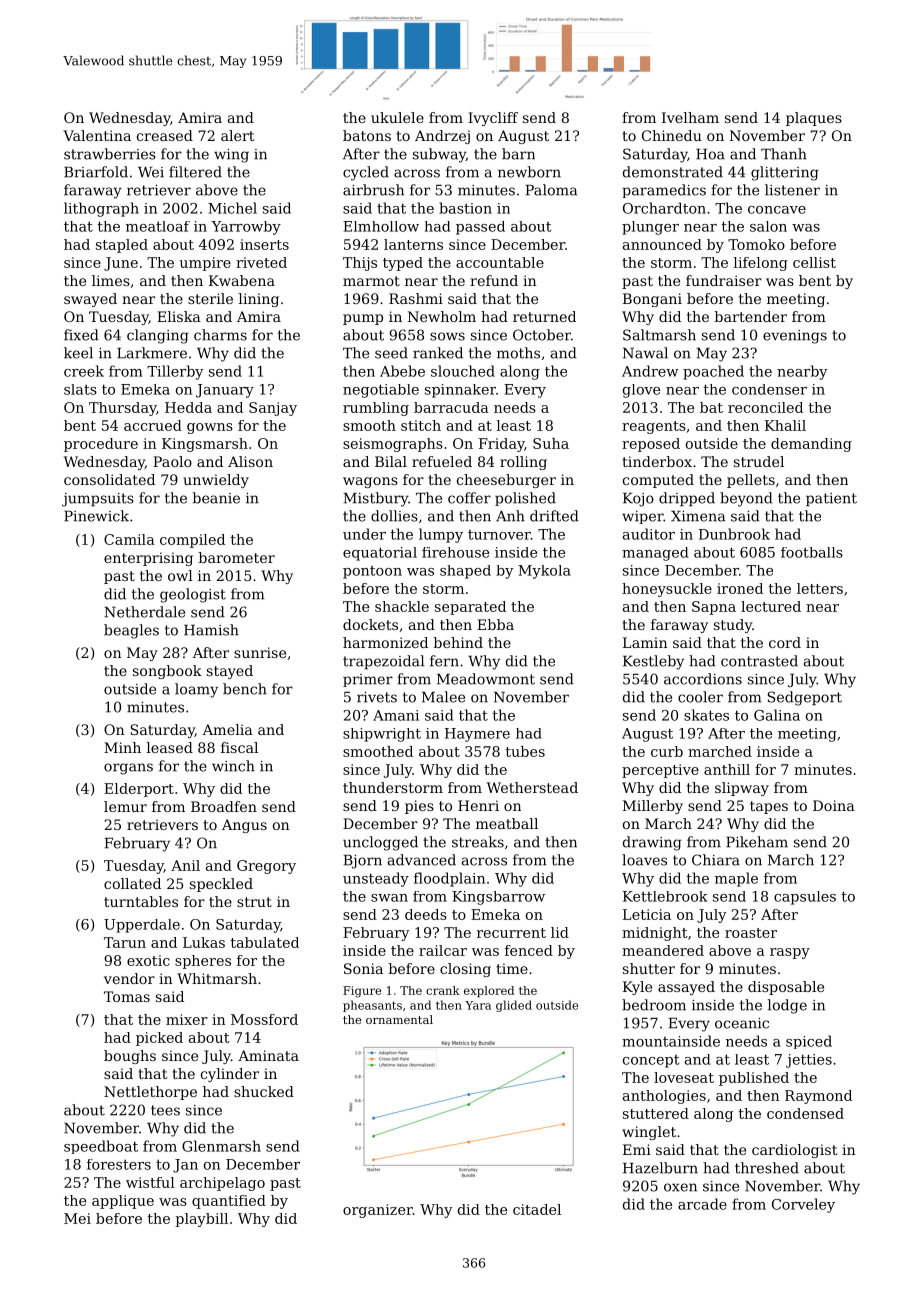 Image resolution: width=924 pixels, height=1308 pixels. What do you see at coordinates (238, 135) in the page?
I see `alert` at bounding box center [238, 135].
